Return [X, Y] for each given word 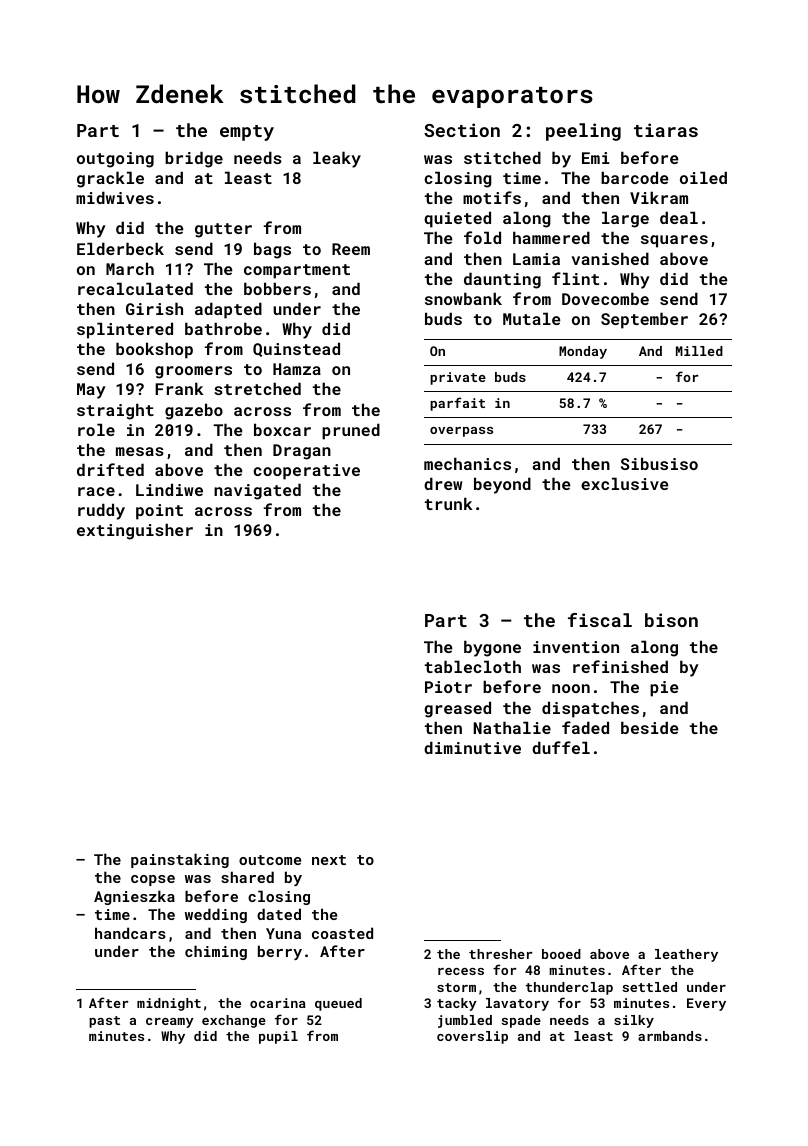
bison [671, 620]
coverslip [472, 1037]
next [329, 860]
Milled [699, 351]
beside [650, 727]
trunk [448, 503]
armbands [670, 1036]
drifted [110, 469]
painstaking [180, 860]
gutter [223, 230]
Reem [351, 249]
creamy [170, 1023]
